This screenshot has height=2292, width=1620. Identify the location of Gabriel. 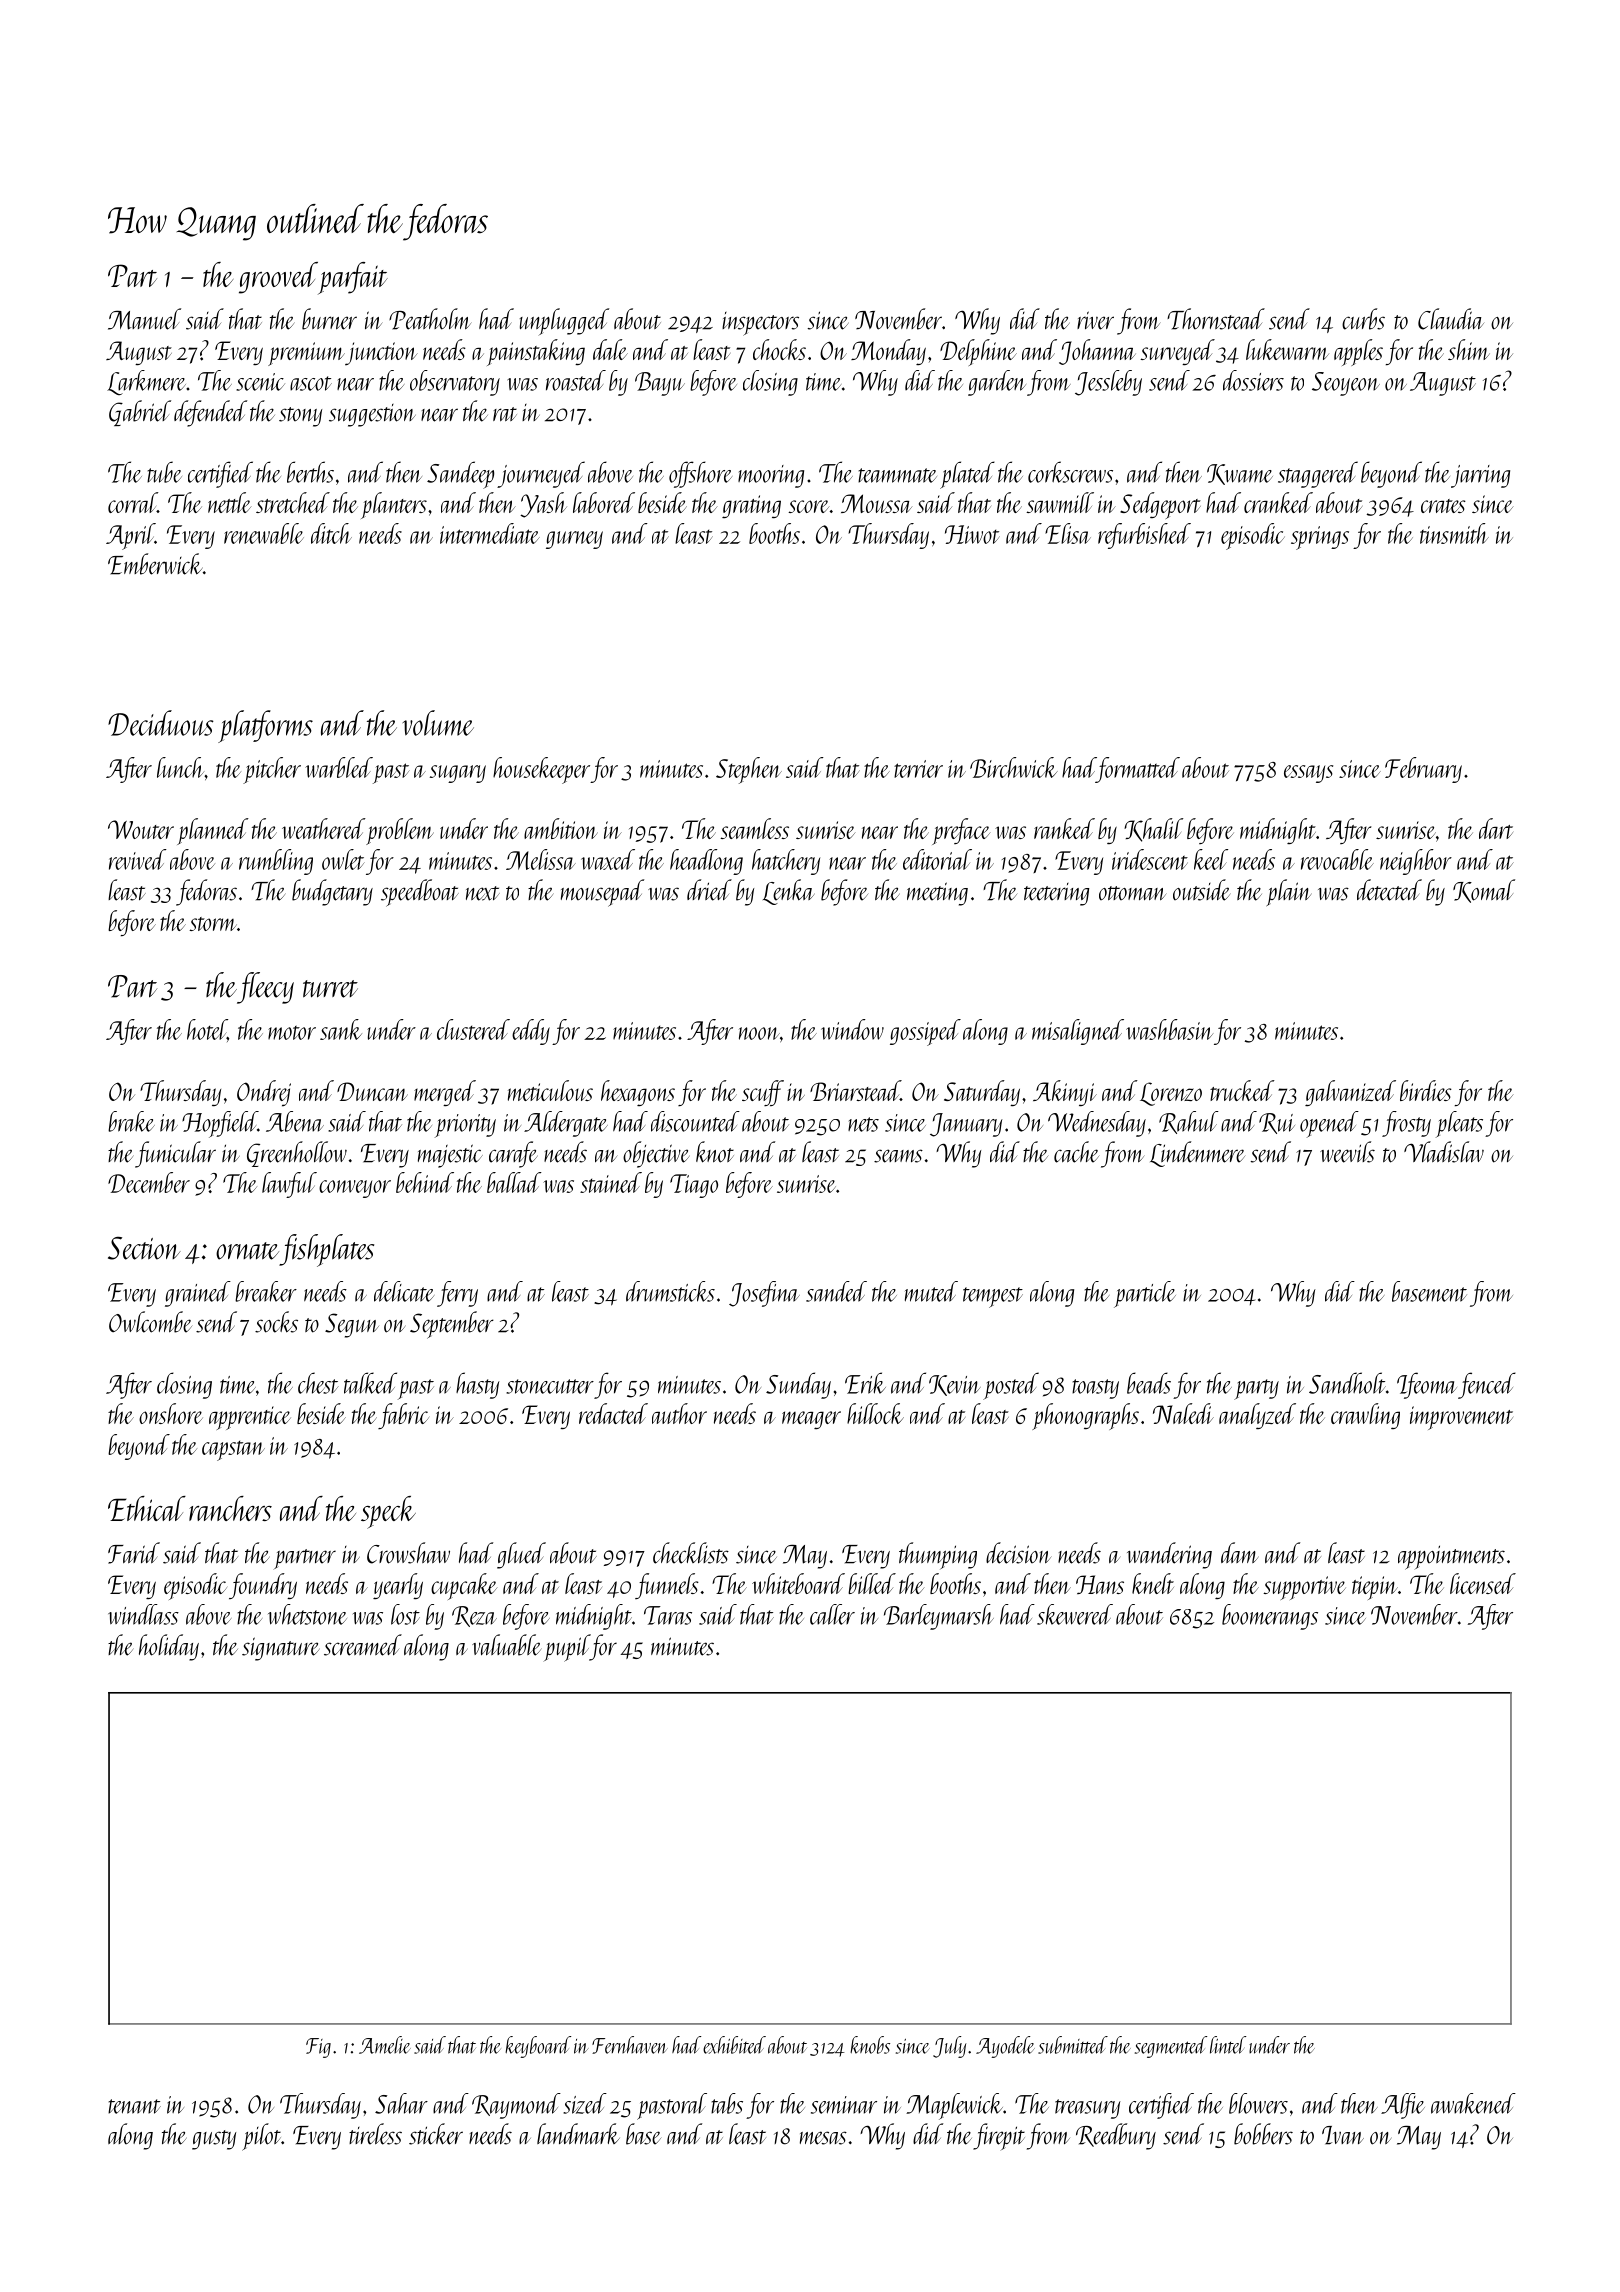
(140, 413).
